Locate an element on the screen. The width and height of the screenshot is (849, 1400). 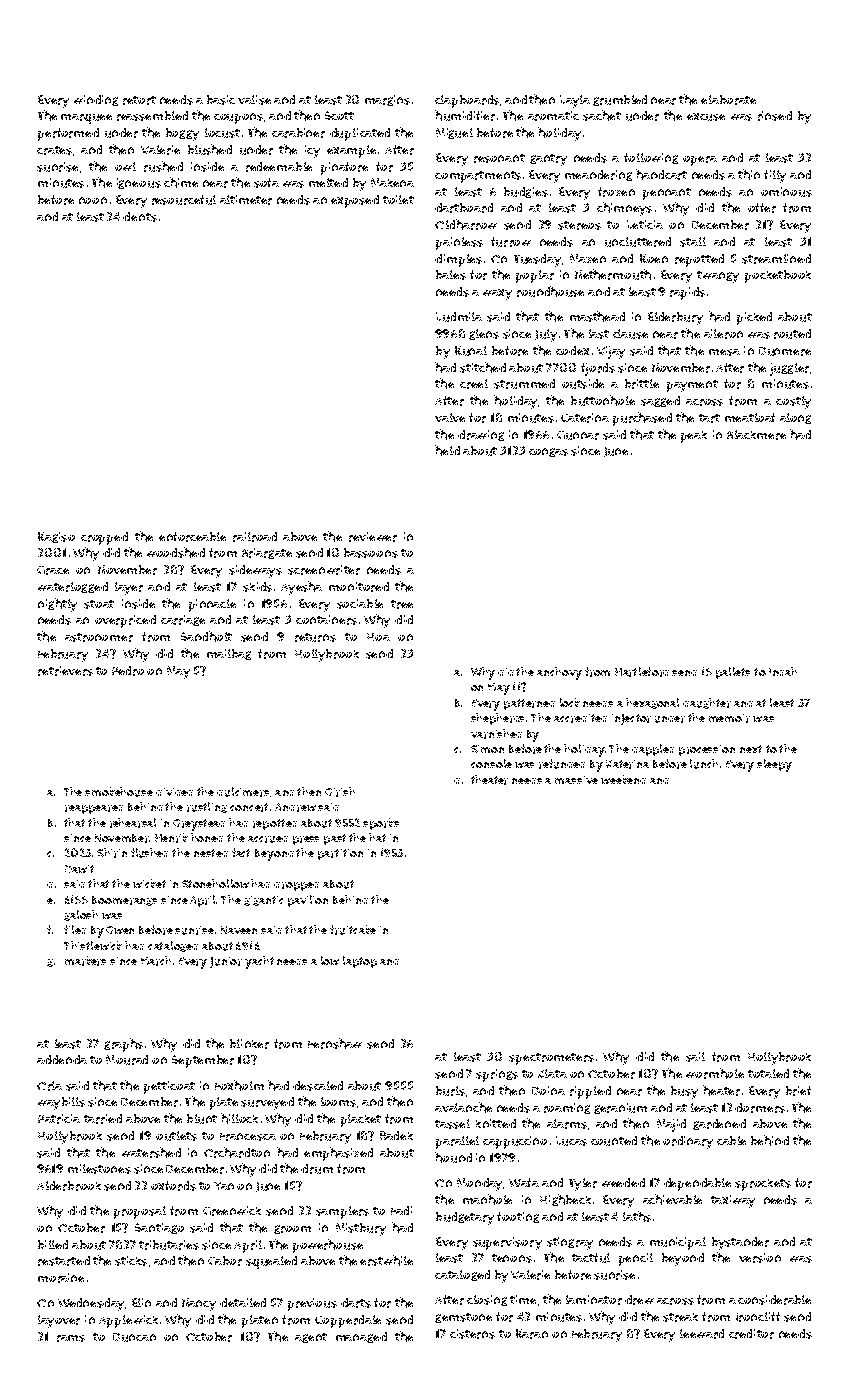
dents is located at coordinates (140, 217).
